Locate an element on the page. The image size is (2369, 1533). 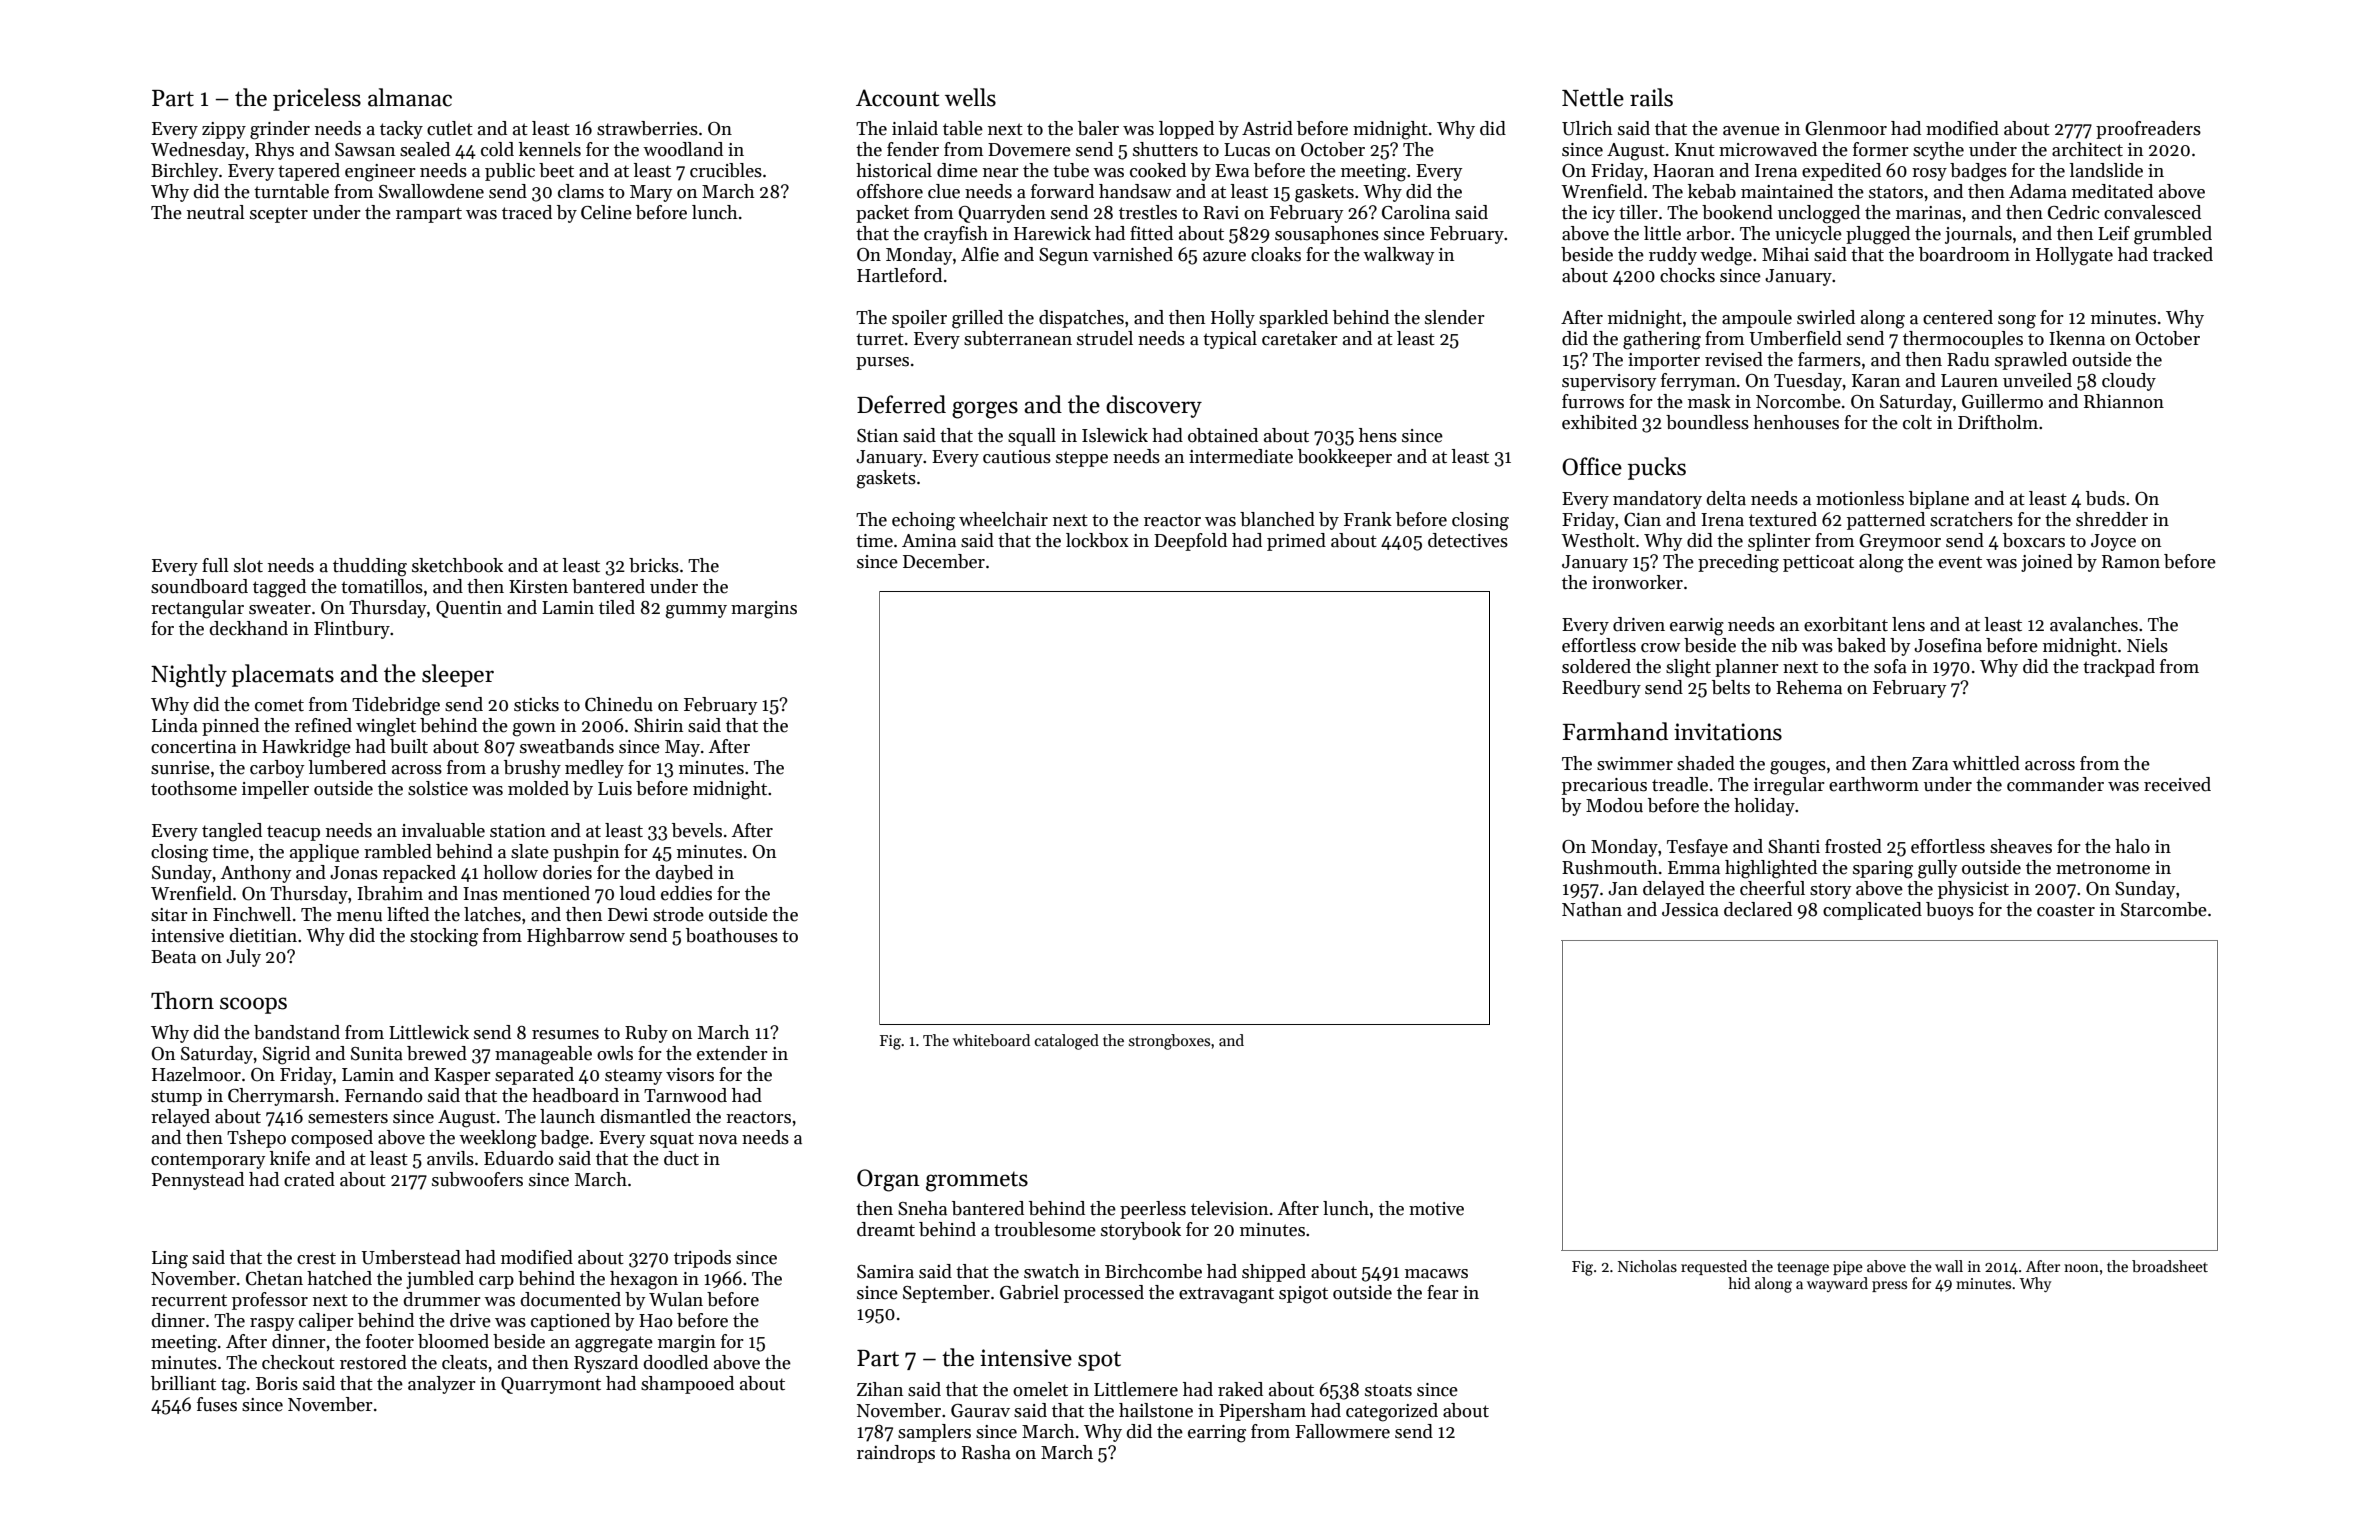
Rasha is located at coordinates (986, 1452).
